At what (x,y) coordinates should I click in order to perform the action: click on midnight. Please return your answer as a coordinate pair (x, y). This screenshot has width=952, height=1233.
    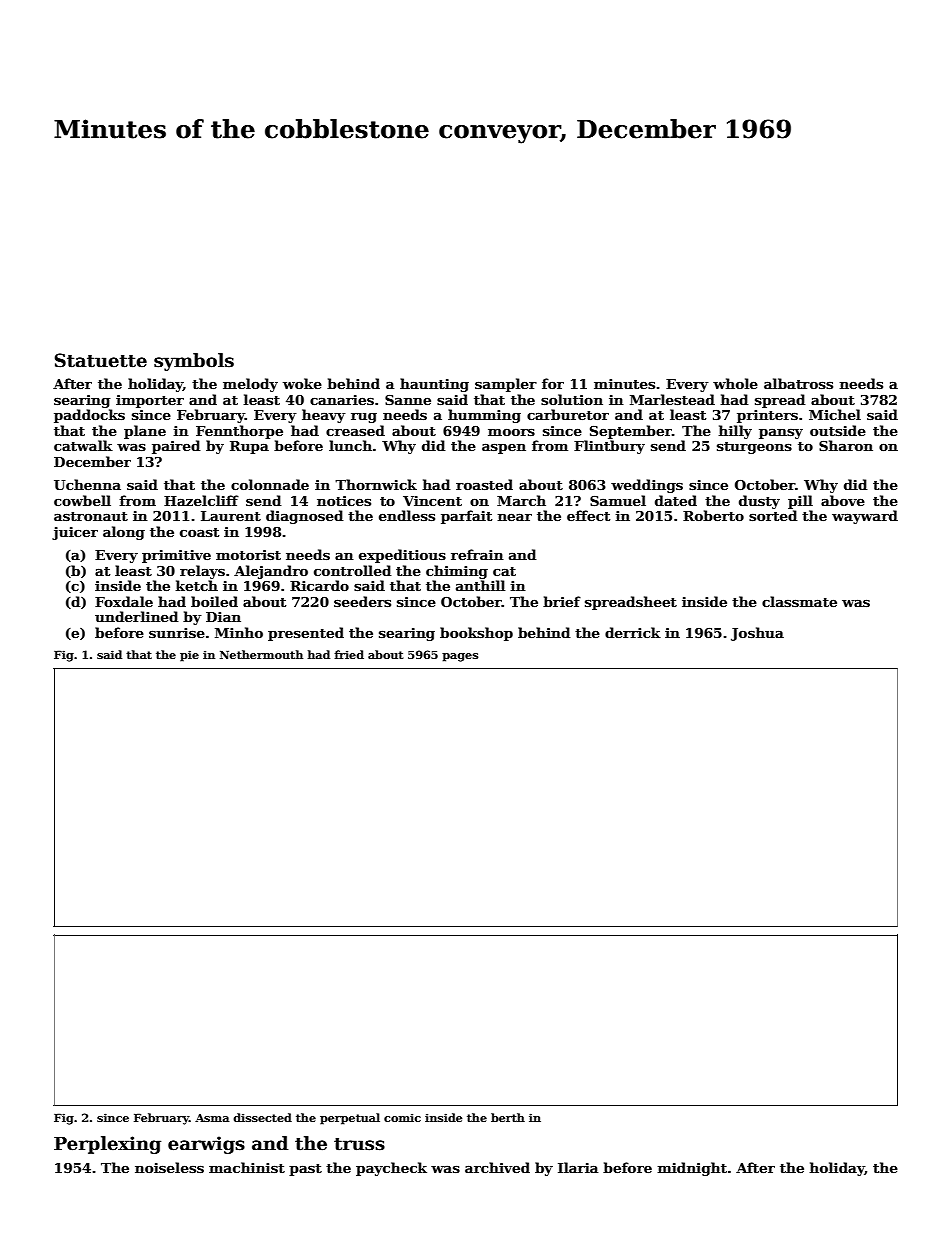
    Looking at the image, I should click on (692, 1169).
